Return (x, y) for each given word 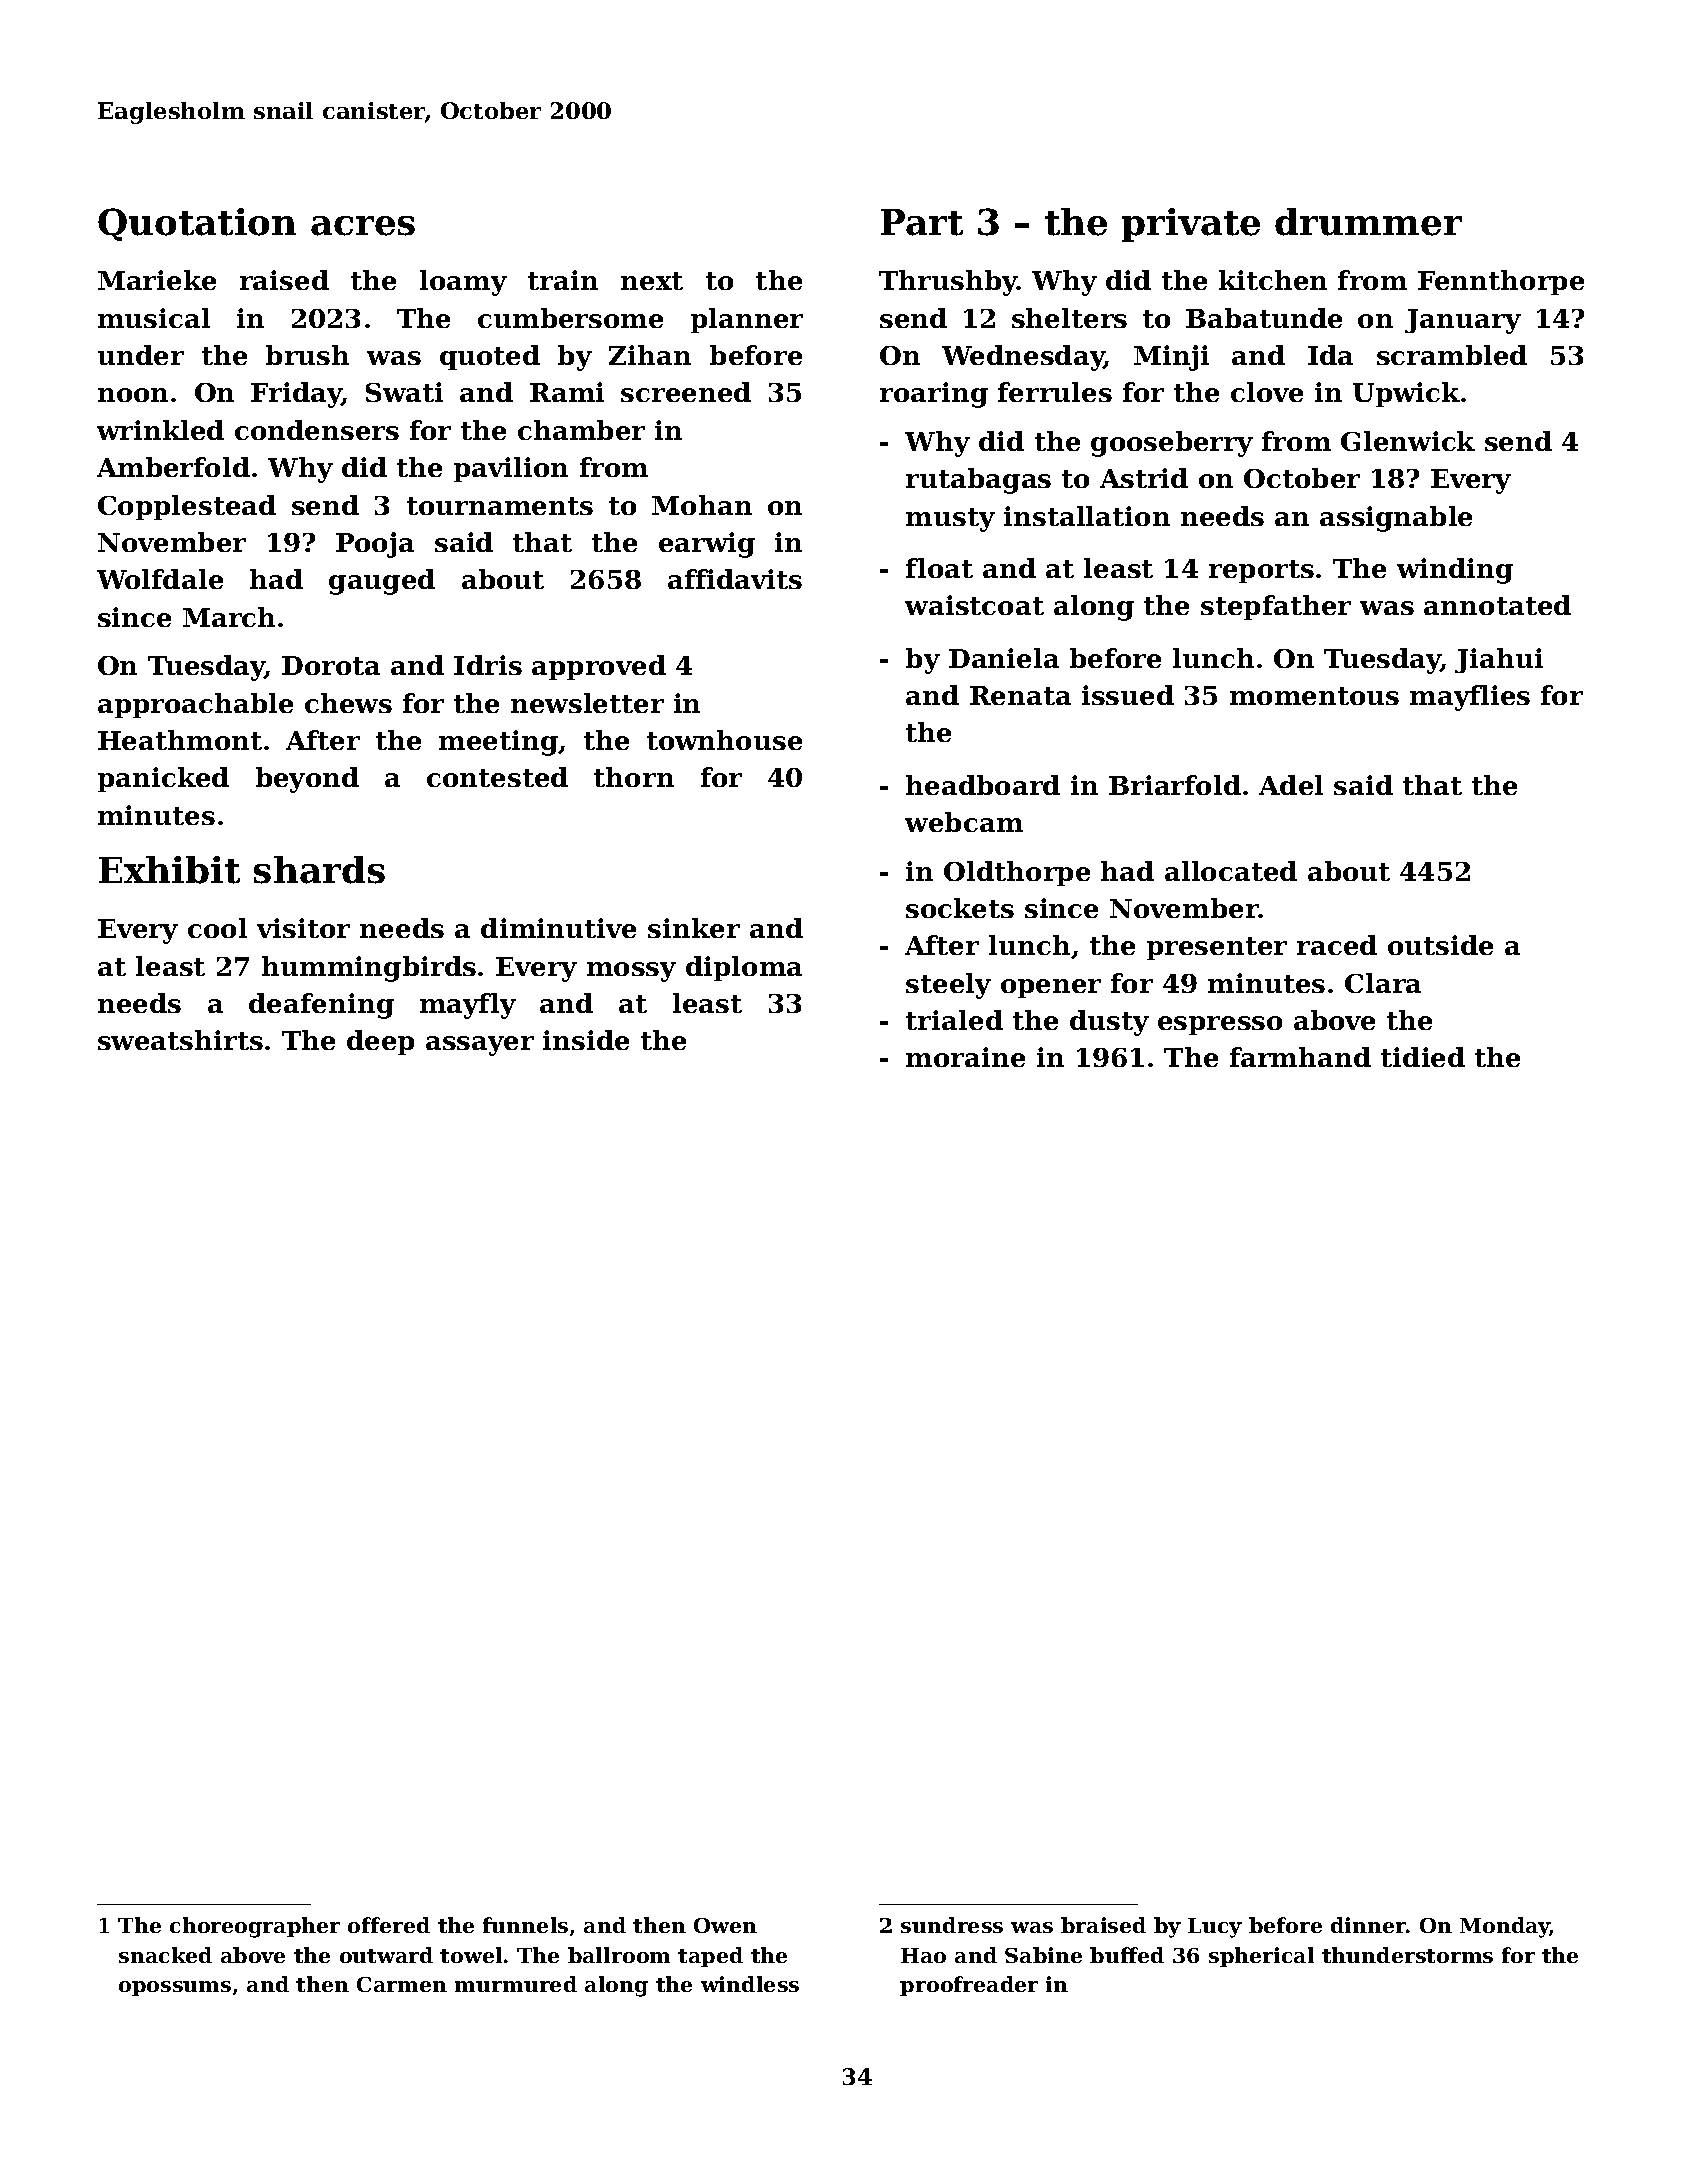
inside (586, 1040)
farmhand (1300, 1057)
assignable (1396, 519)
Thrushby (948, 283)
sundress (952, 1925)
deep (380, 1042)
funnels (525, 1925)
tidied (1423, 1057)
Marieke (157, 280)
